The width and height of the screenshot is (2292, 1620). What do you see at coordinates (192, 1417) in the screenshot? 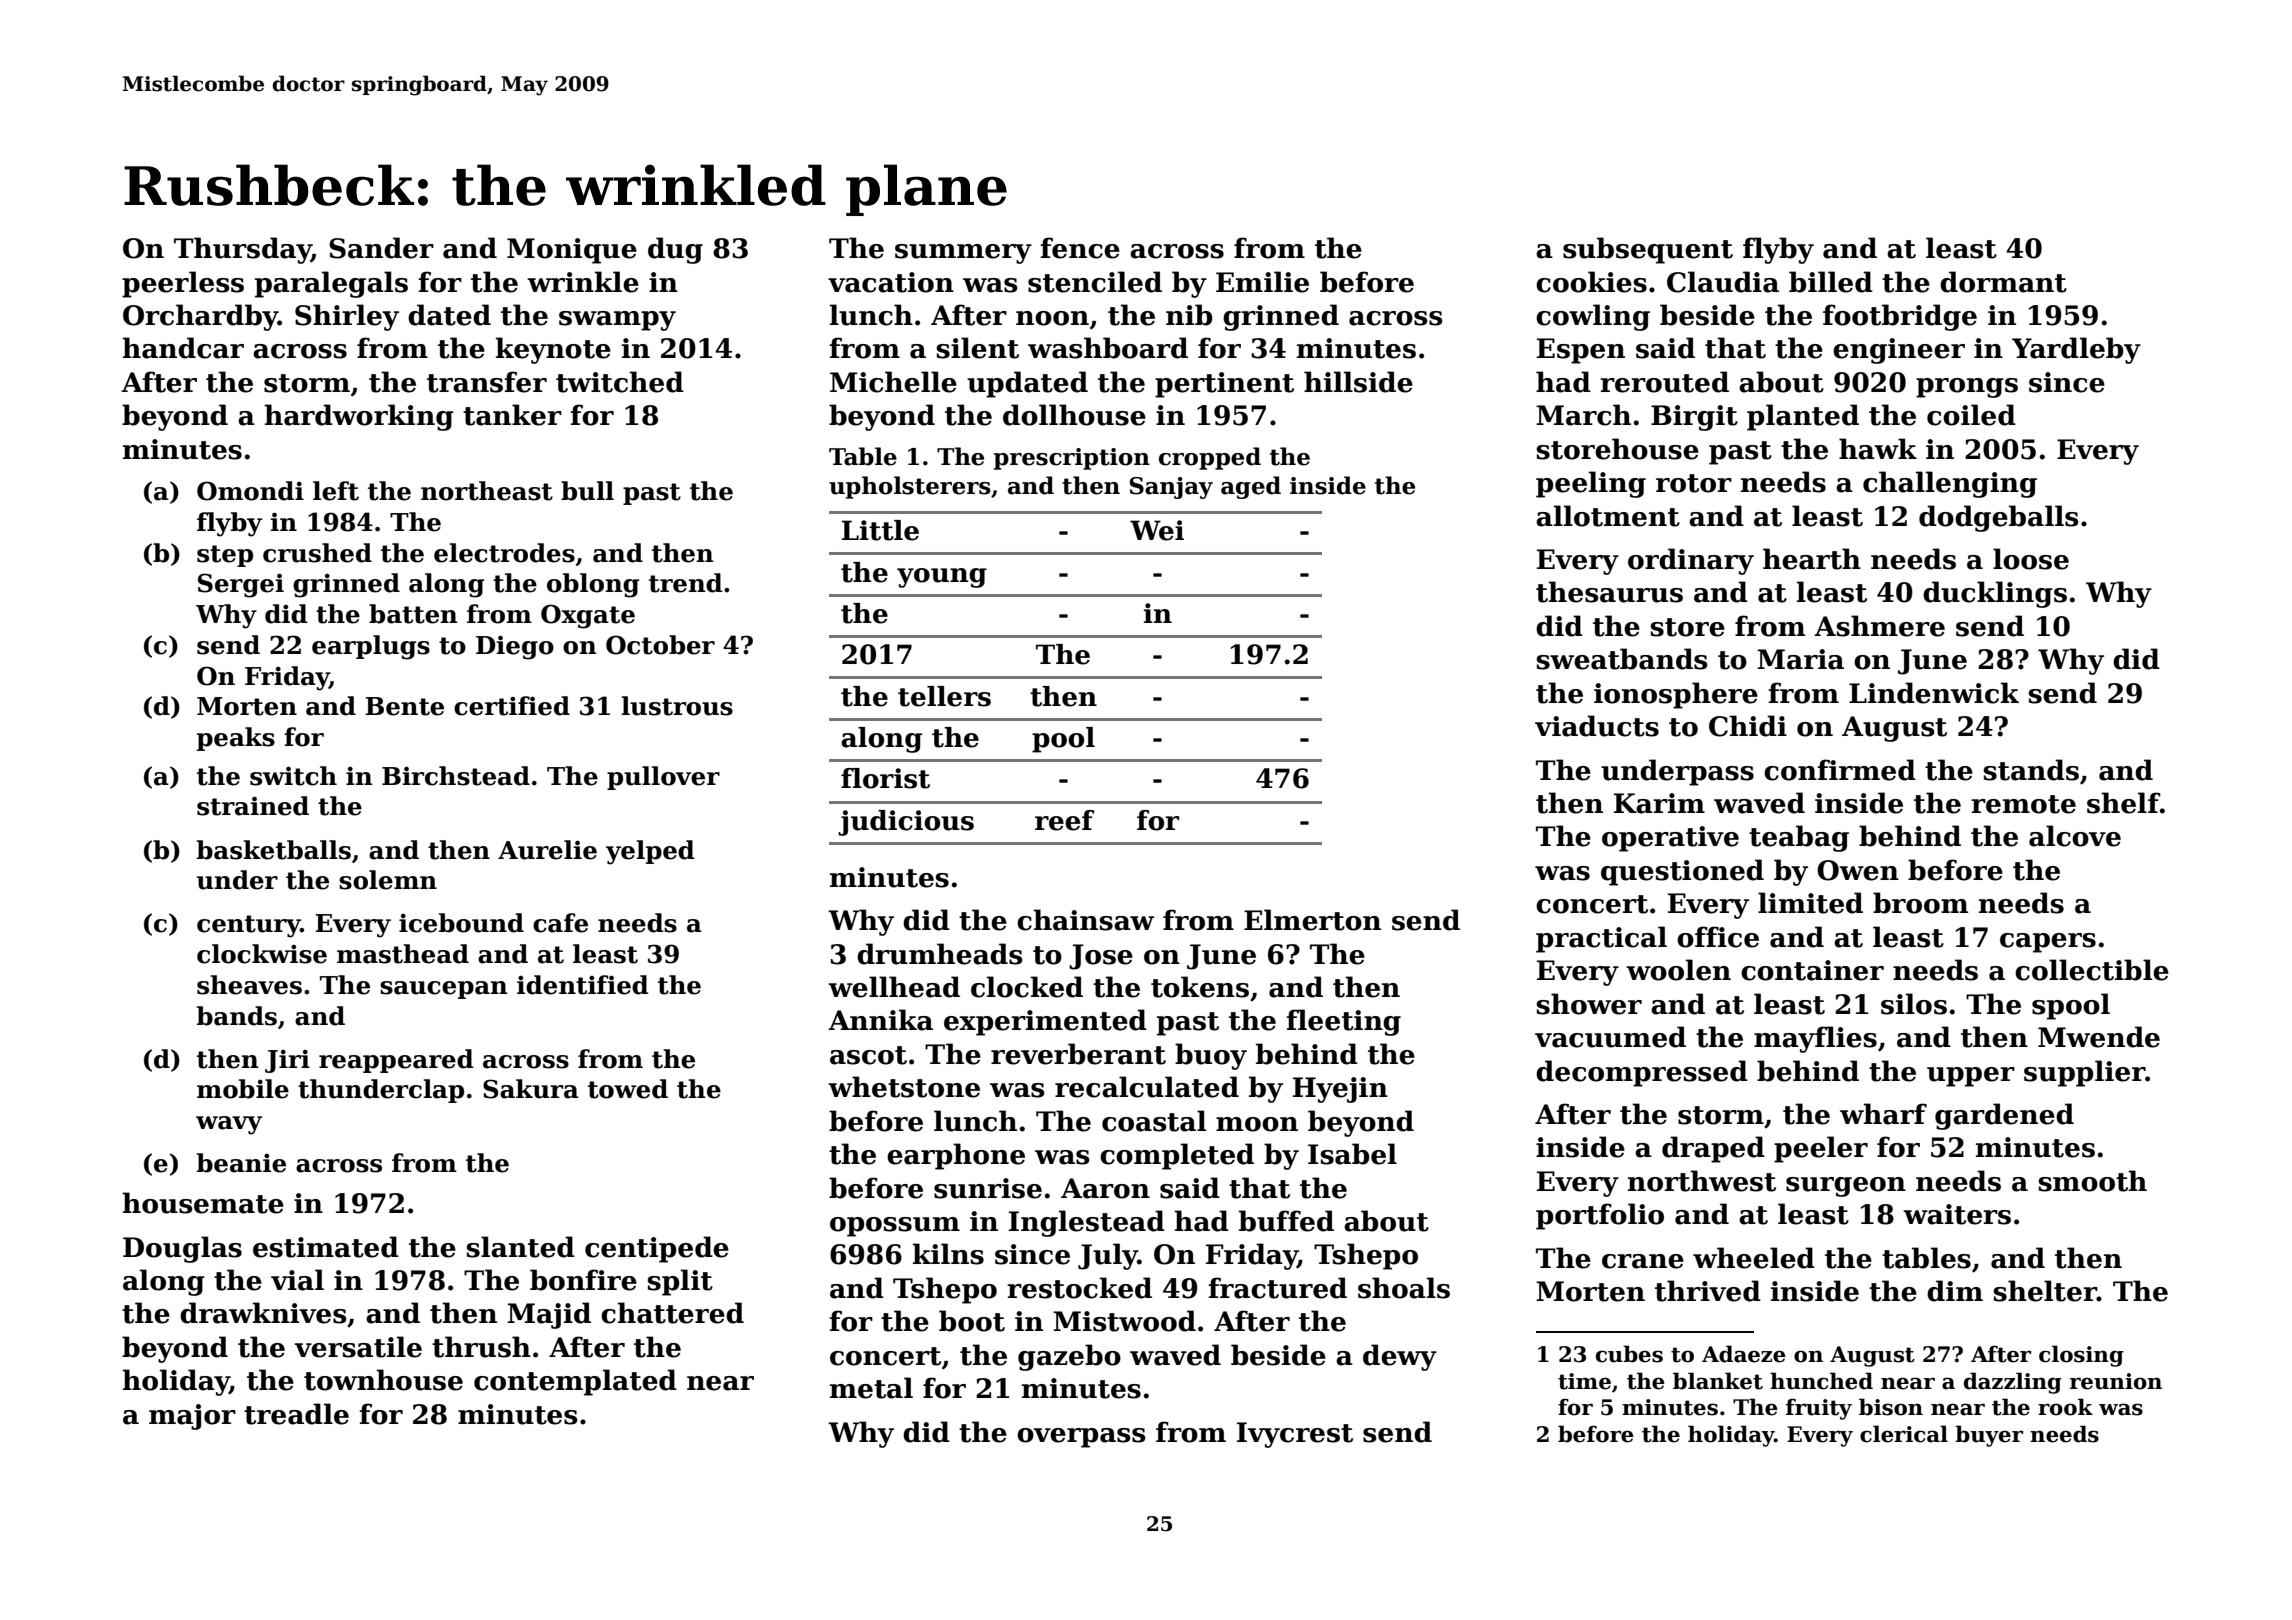
I see `major` at bounding box center [192, 1417].
